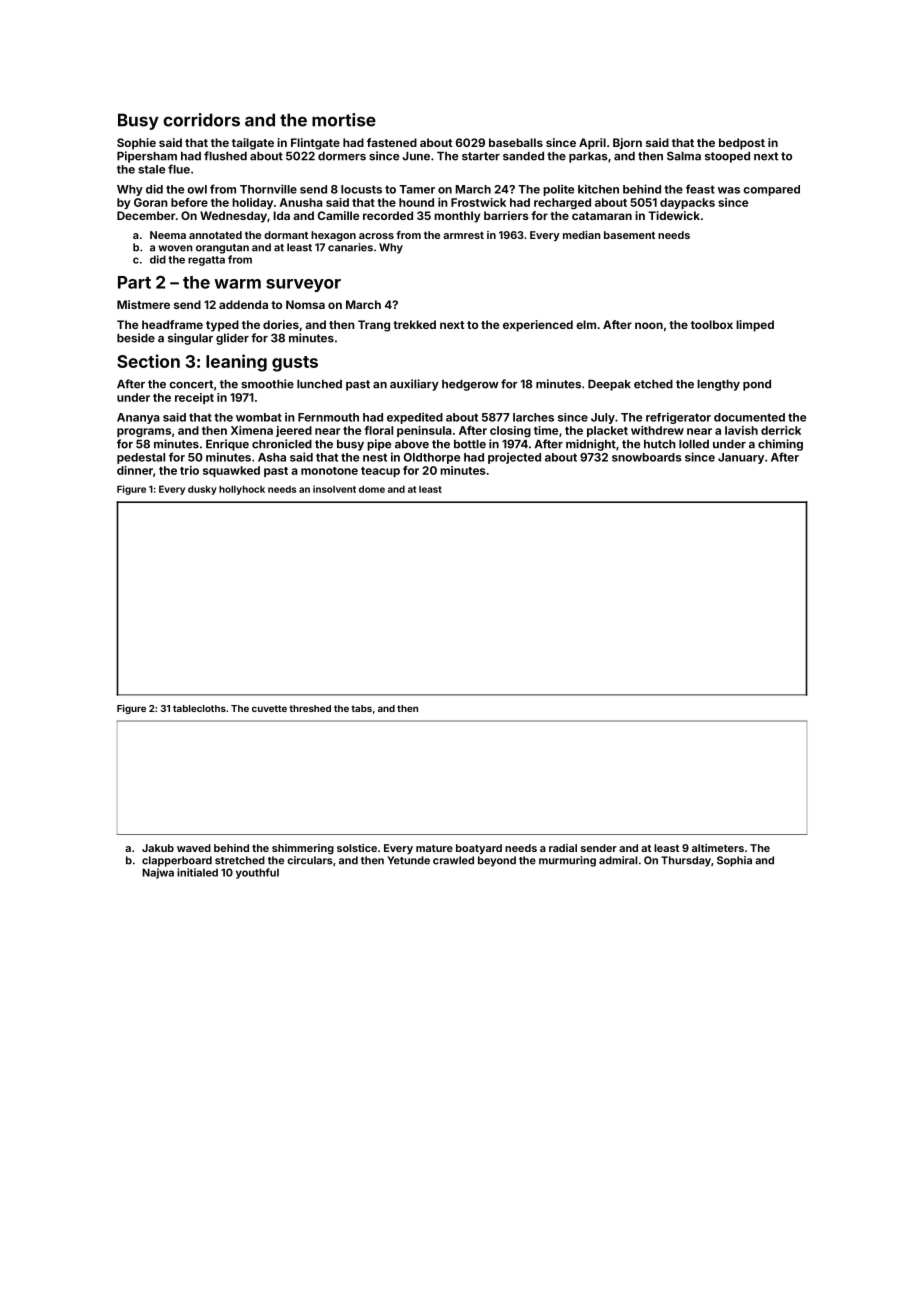 Image resolution: width=924 pixels, height=1308 pixels. Describe the element at coordinates (392, 142) in the screenshot. I see `fastened` at that location.
